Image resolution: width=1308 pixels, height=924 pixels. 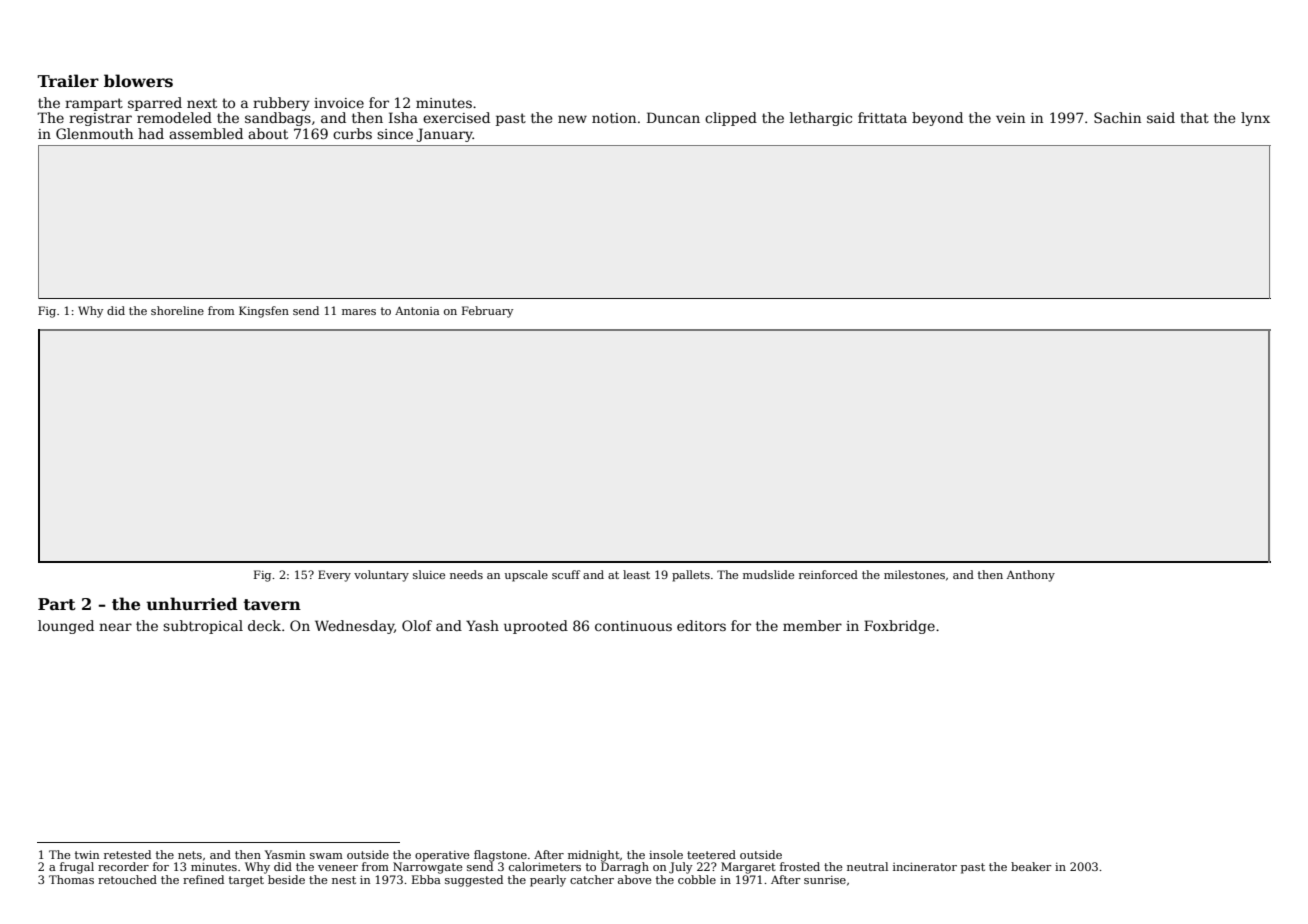 I want to click on mudslide, so click(x=768, y=574).
